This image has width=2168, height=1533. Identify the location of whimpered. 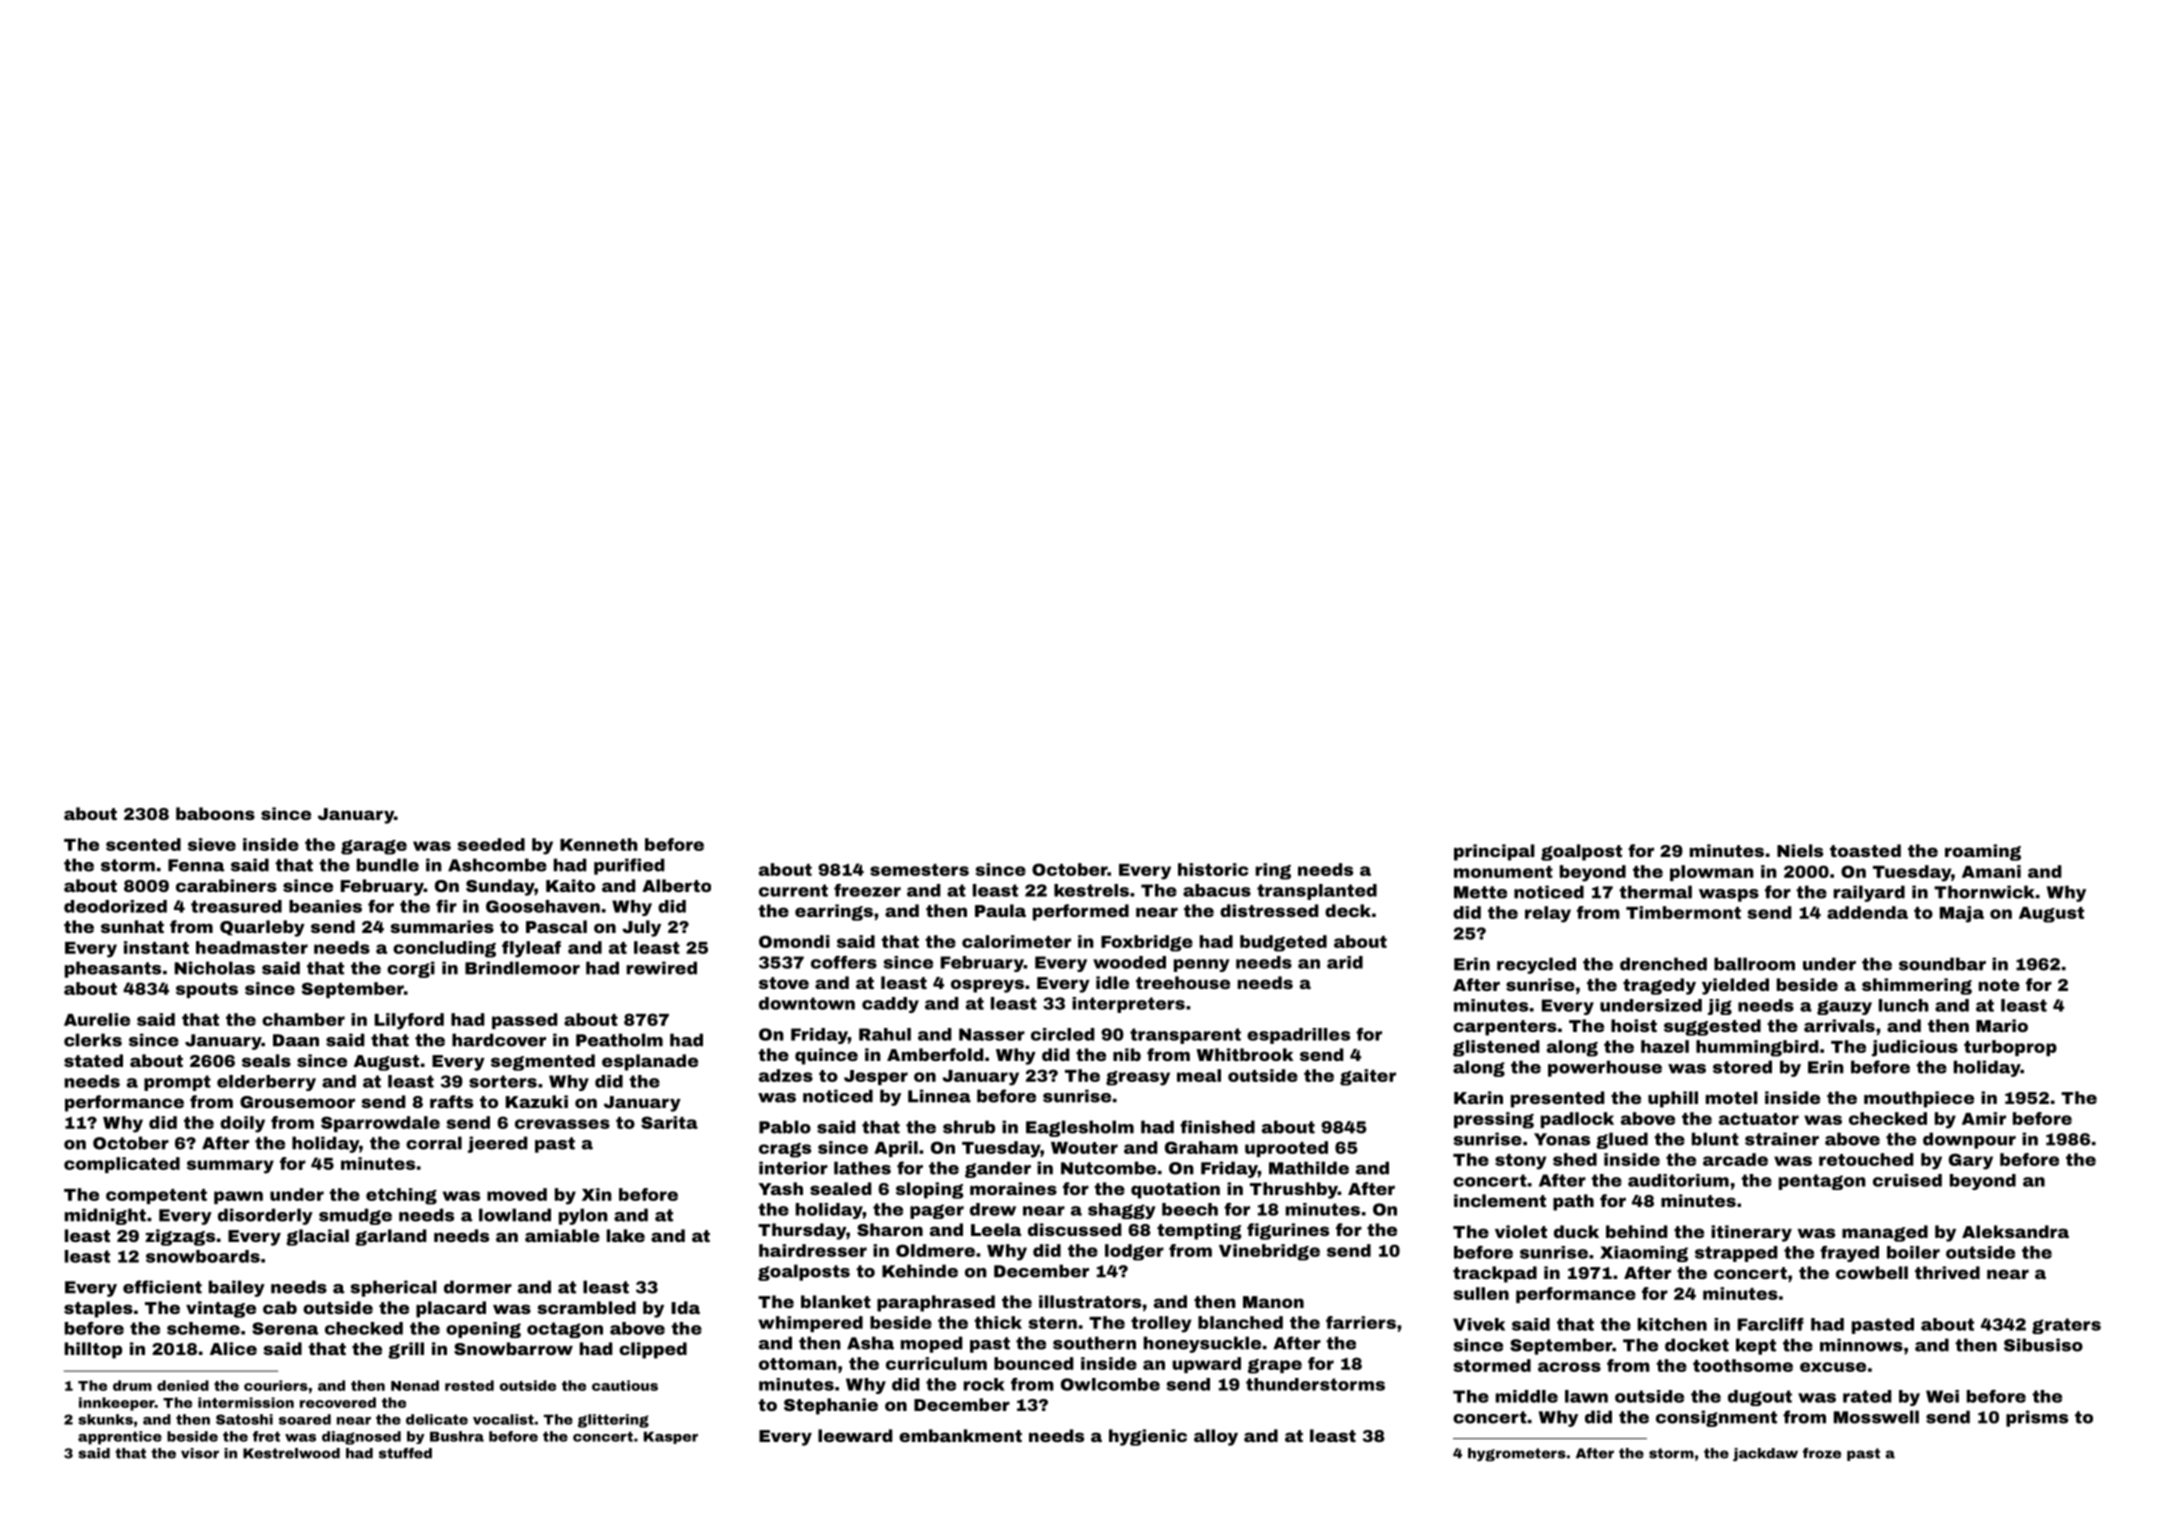
(810, 1324).
